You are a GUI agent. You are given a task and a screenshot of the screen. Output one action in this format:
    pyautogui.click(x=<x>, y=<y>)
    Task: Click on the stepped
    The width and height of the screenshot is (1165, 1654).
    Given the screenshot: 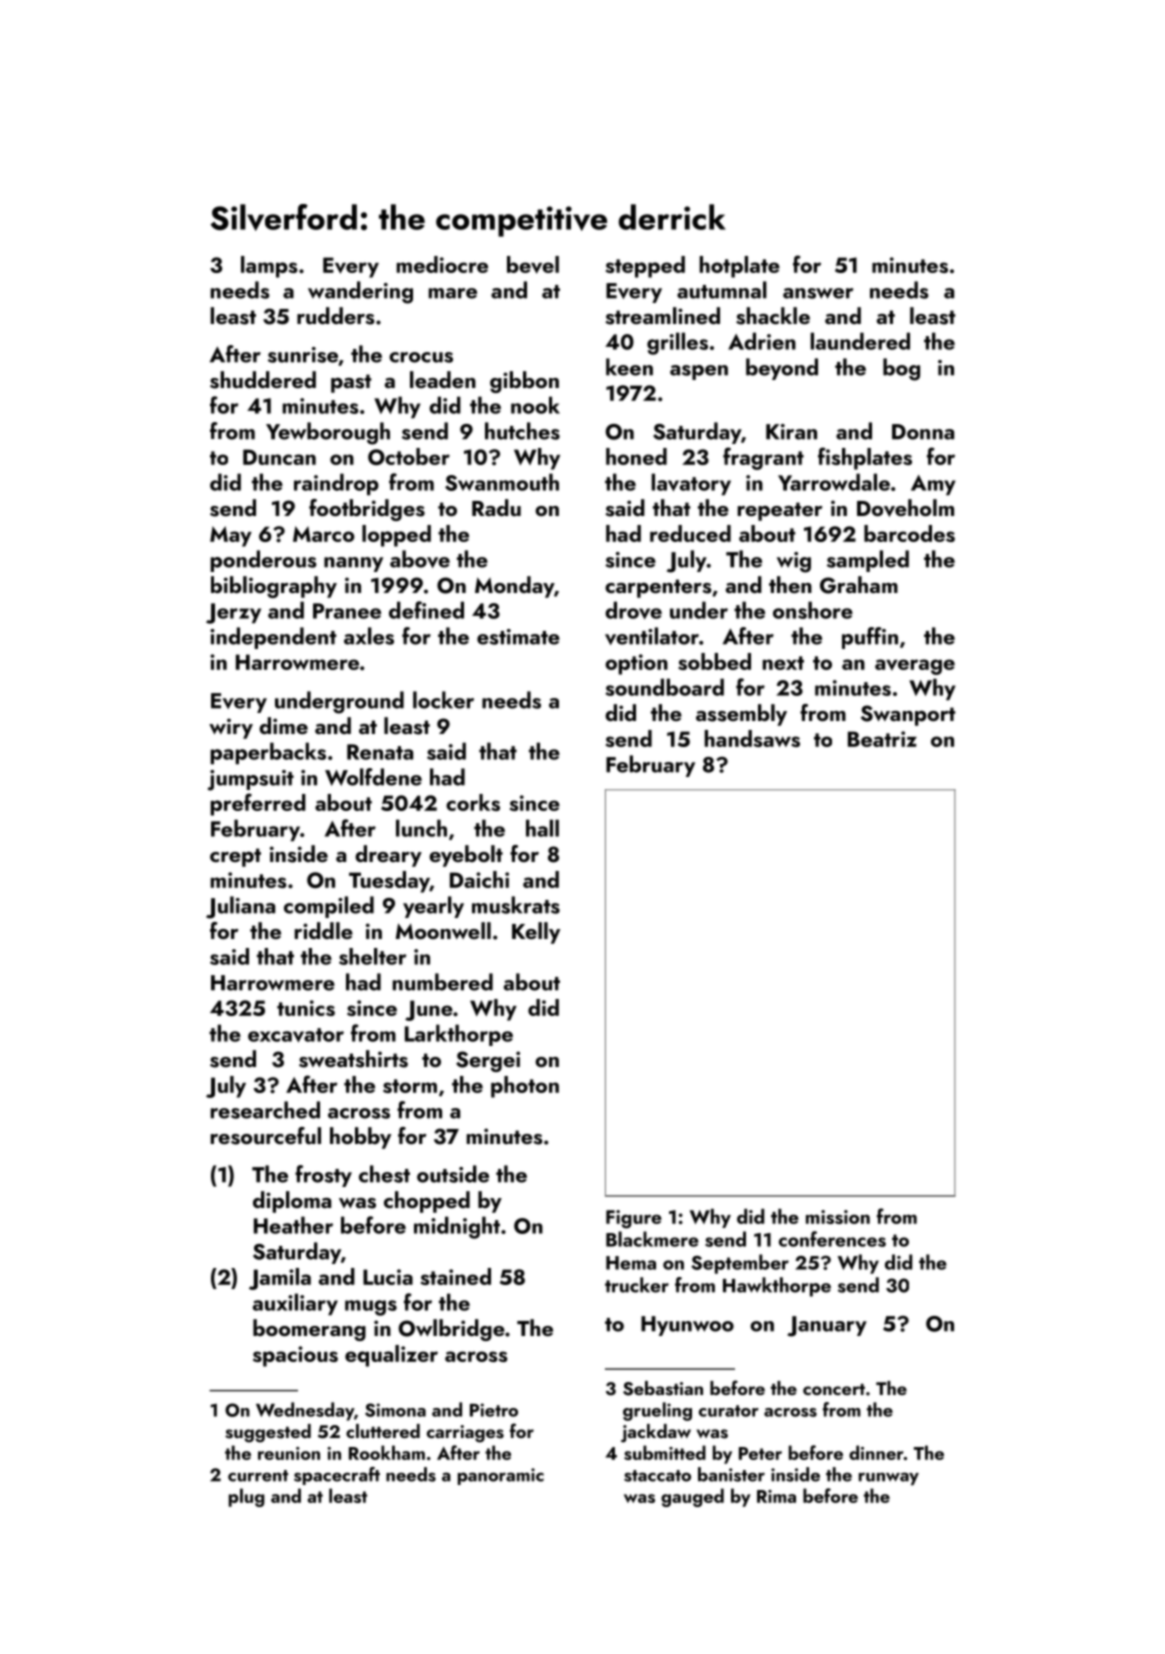 What is the action you would take?
    pyautogui.click(x=645, y=267)
